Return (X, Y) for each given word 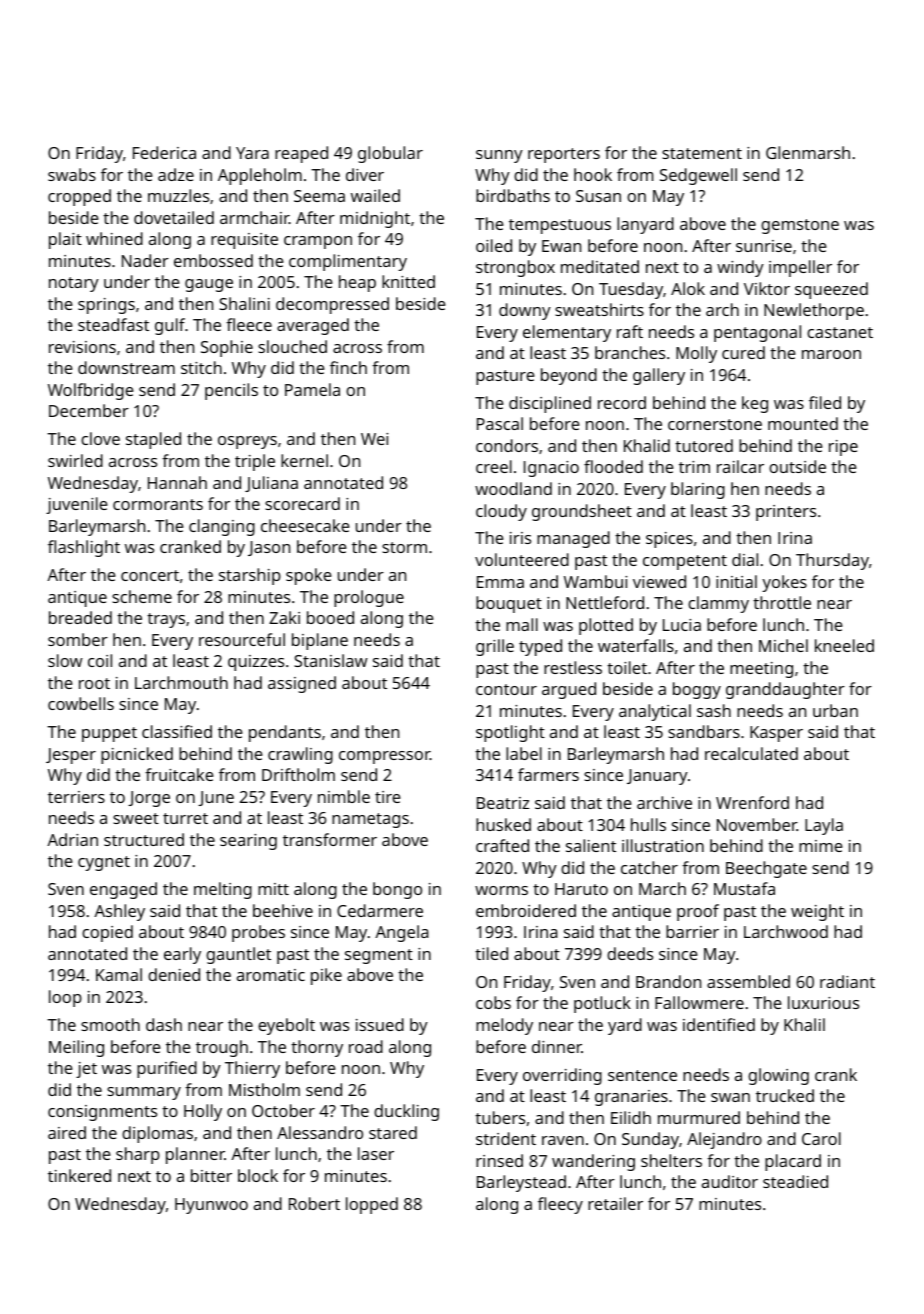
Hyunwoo (211, 1206)
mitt (273, 889)
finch (348, 367)
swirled (75, 460)
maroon (831, 354)
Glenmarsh (808, 152)
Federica (164, 152)
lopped (372, 1205)
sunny (499, 156)
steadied (795, 1181)
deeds (630, 953)
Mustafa (744, 888)
